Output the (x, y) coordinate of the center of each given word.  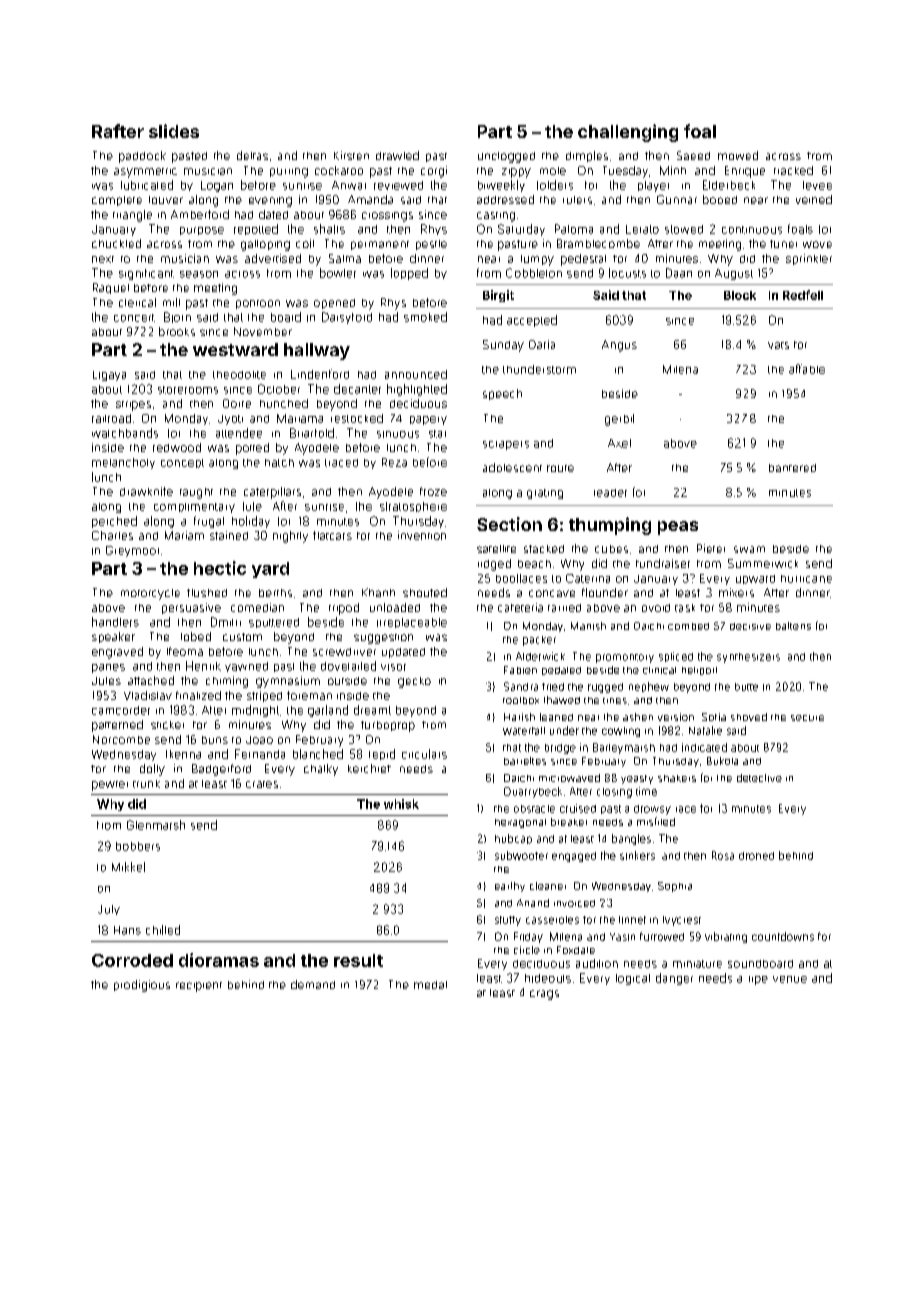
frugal (209, 522)
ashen (638, 717)
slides (174, 131)
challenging (628, 133)
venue (790, 979)
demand (313, 984)
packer (539, 641)
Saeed (693, 155)
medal (430, 985)
